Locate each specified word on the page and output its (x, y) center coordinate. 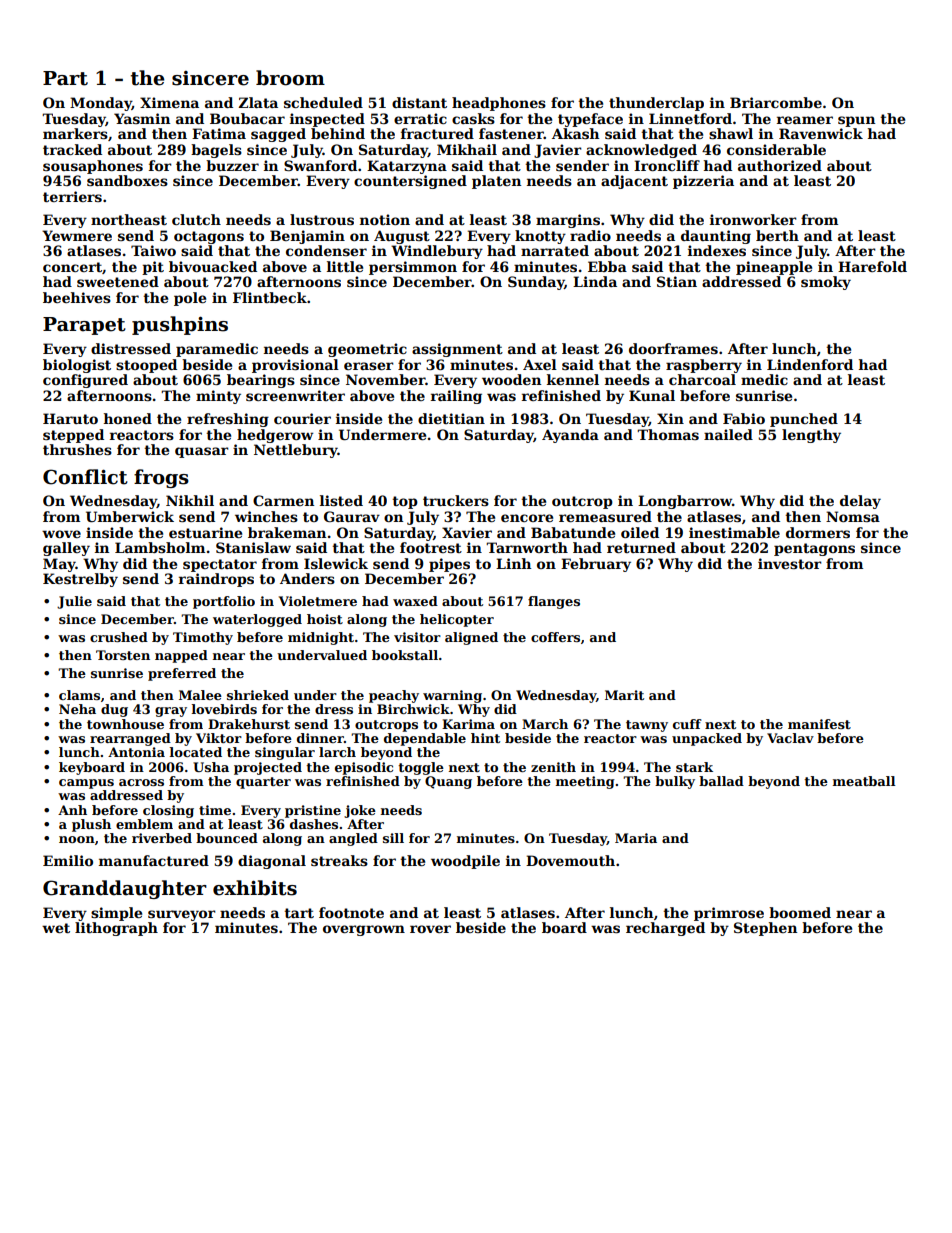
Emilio (68, 860)
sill (393, 838)
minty (218, 397)
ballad (721, 781)
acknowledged (641, 151)
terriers (72, 196)
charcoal (702, 379)
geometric (367, 350)
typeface (590, 120)
